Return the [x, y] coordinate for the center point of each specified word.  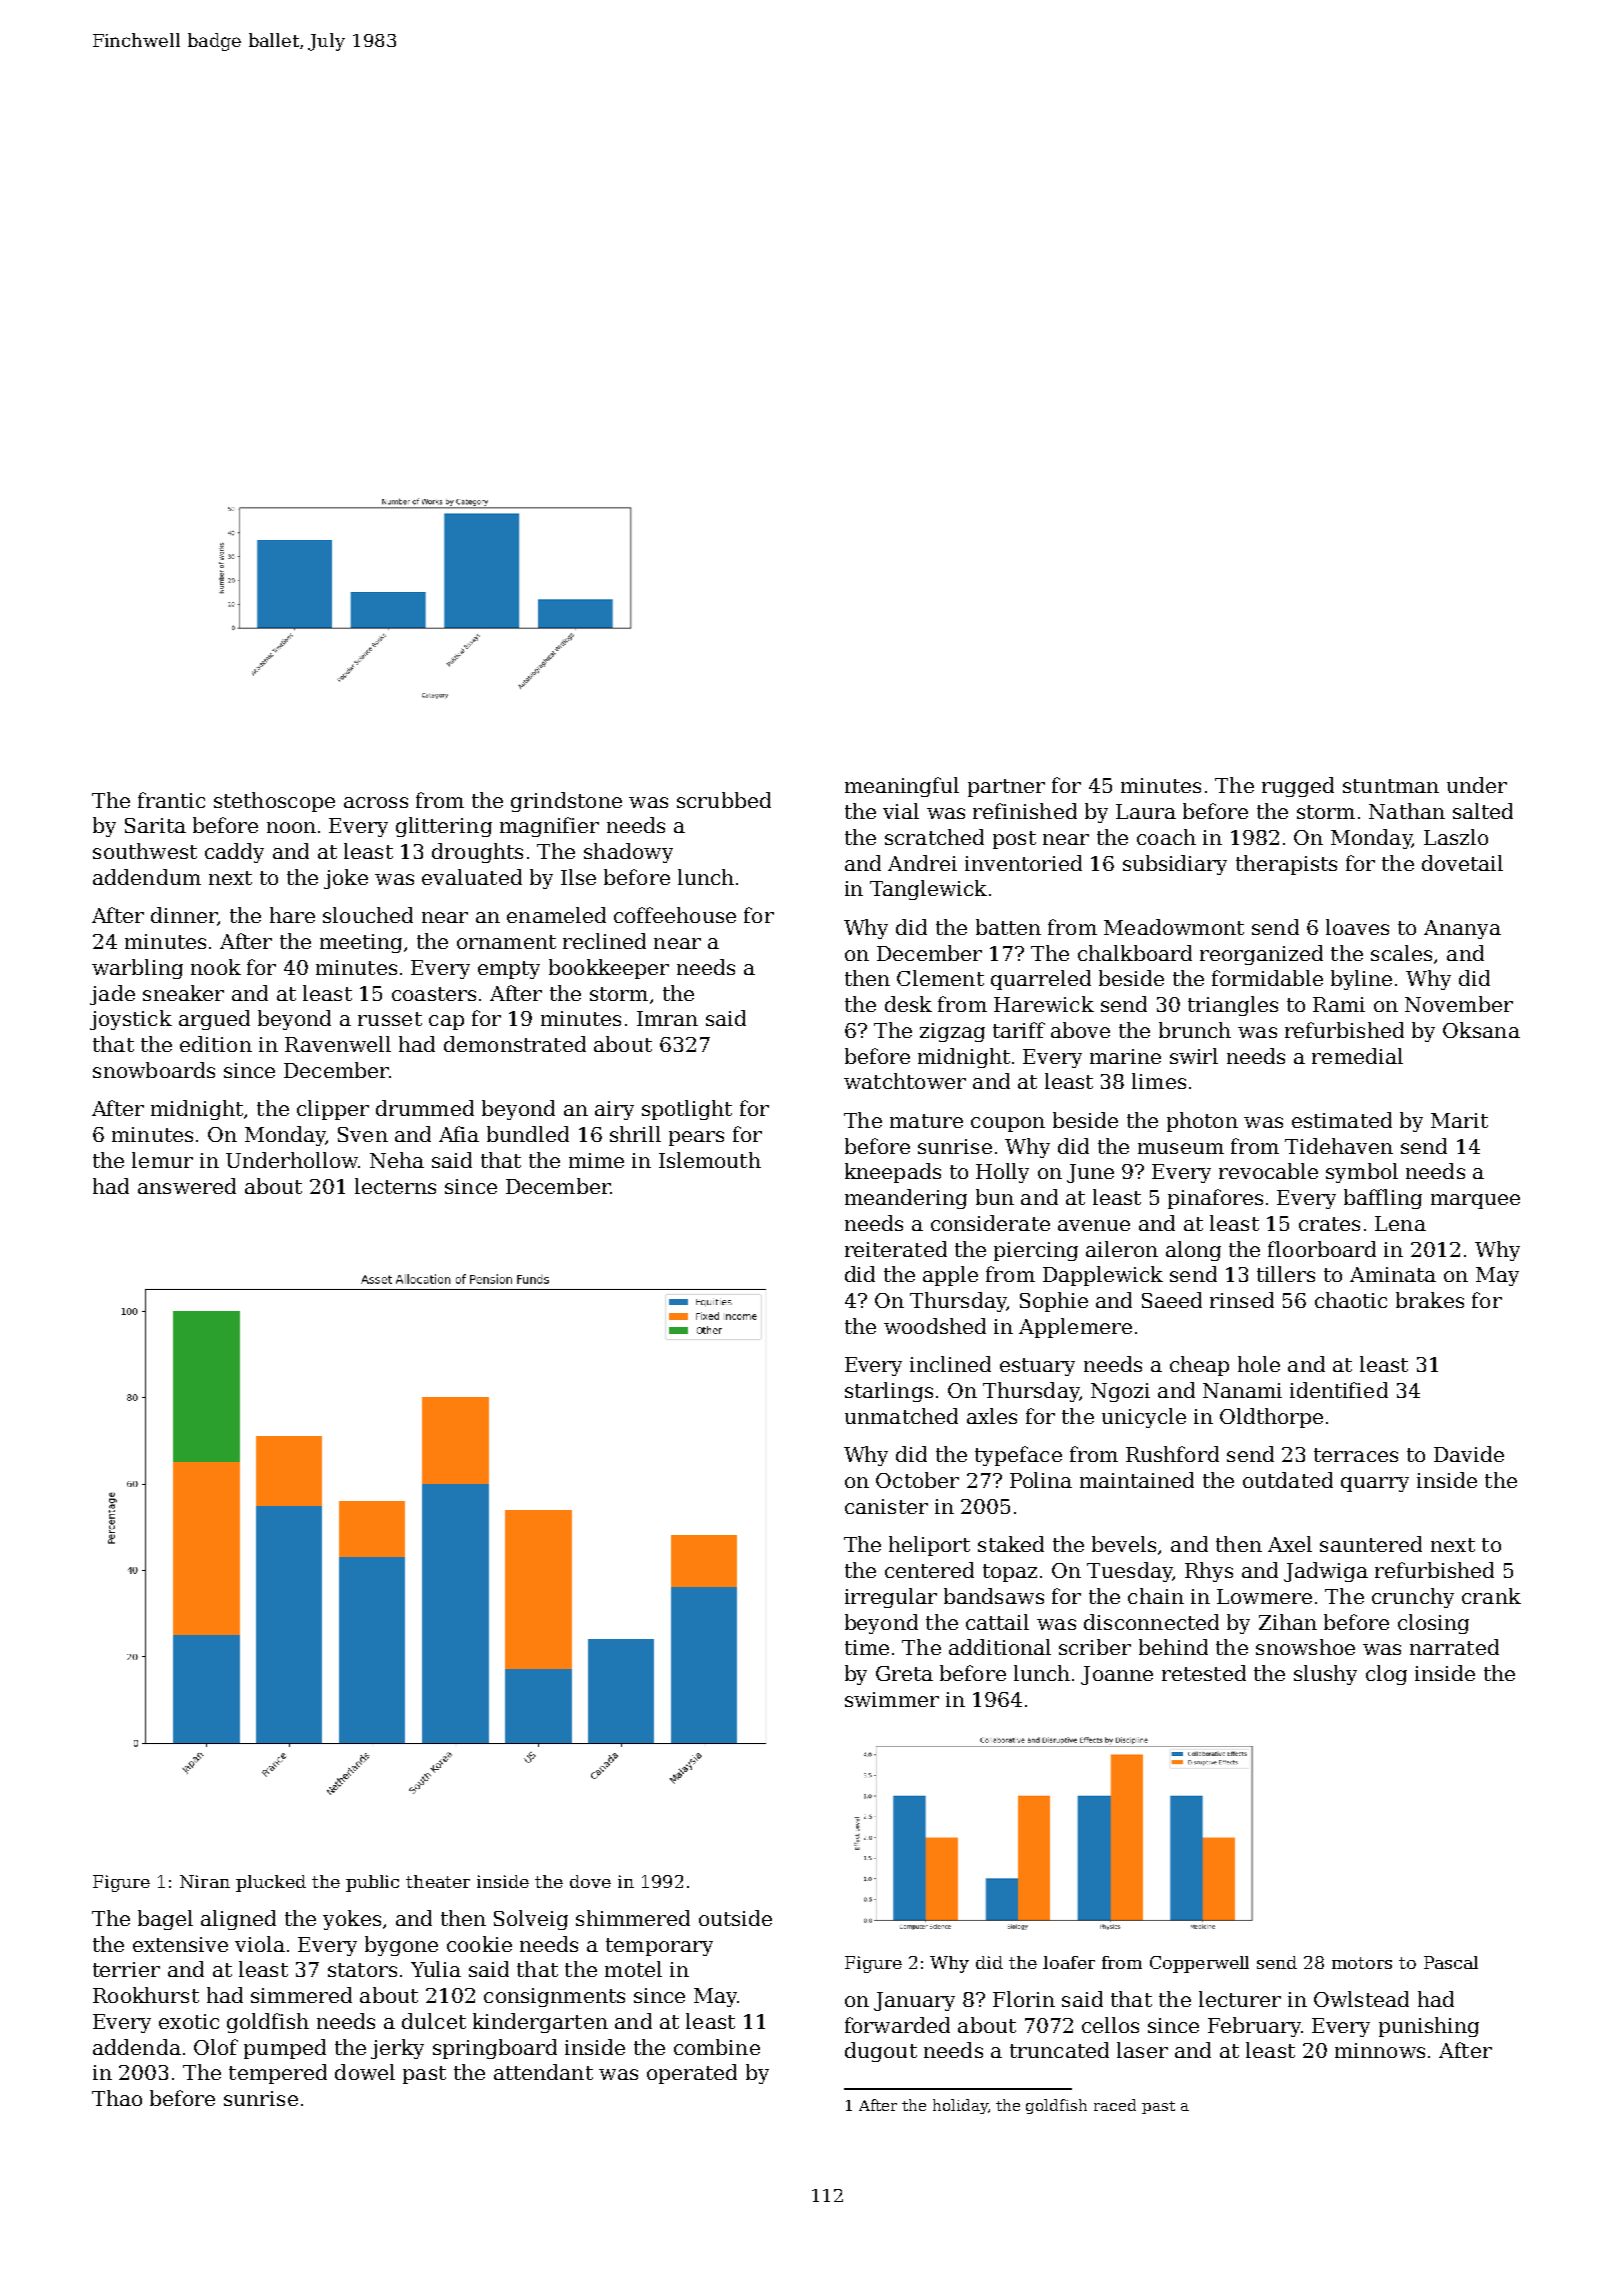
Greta [904, 1673]
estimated [1342, 1120]
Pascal [1451, 1962]
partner [1006, 788]
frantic [171, 800]
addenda [137, 2047]
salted [1483, 811]
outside [735, 1918]
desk [908, 1004]
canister [886, 1506]
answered [187, 1186]
